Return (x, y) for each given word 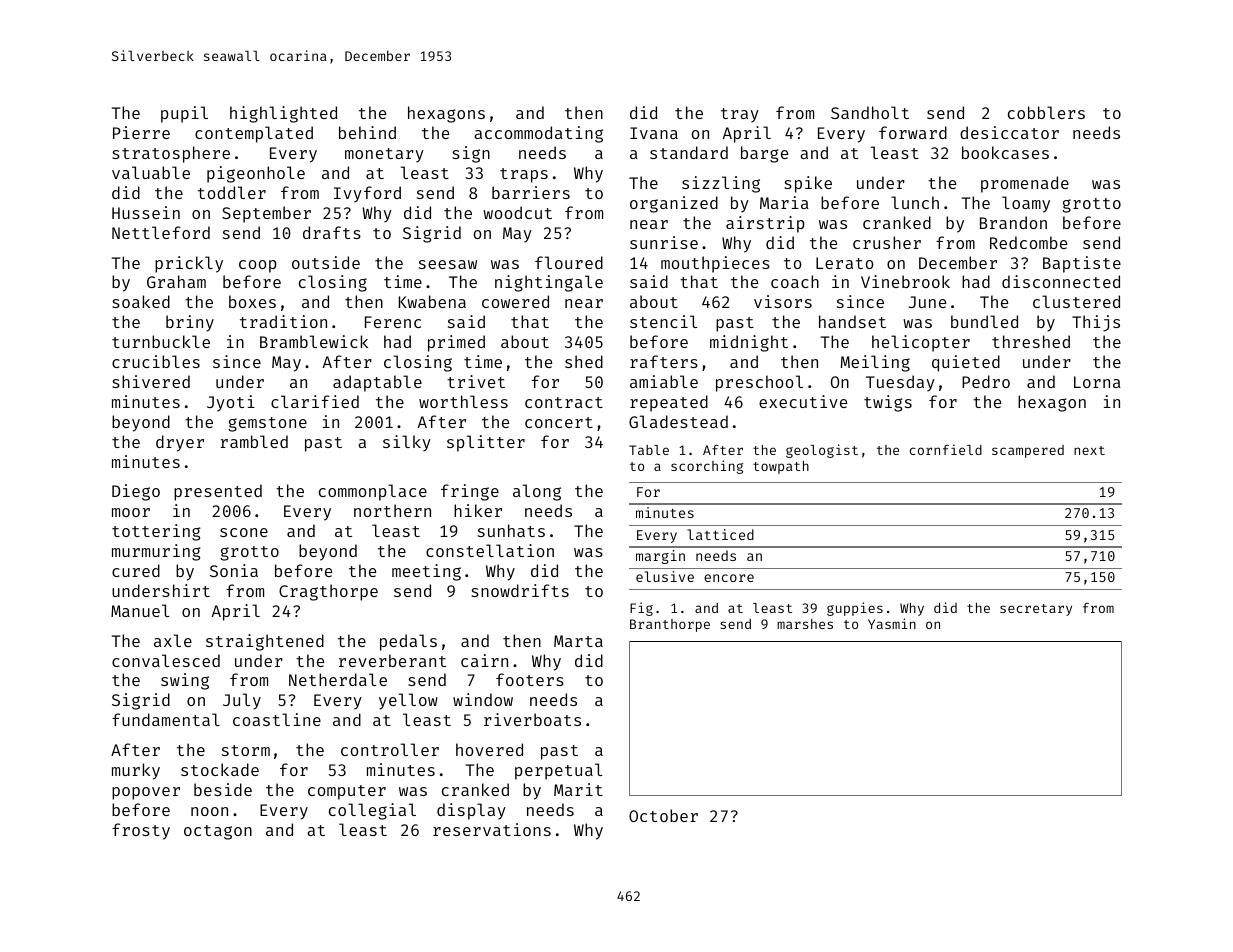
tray (740, 115)
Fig (641, 609)
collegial (372, 811)
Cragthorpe (328, 592)
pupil (184, 114)
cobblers (1046, 112)
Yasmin (892, 623)
